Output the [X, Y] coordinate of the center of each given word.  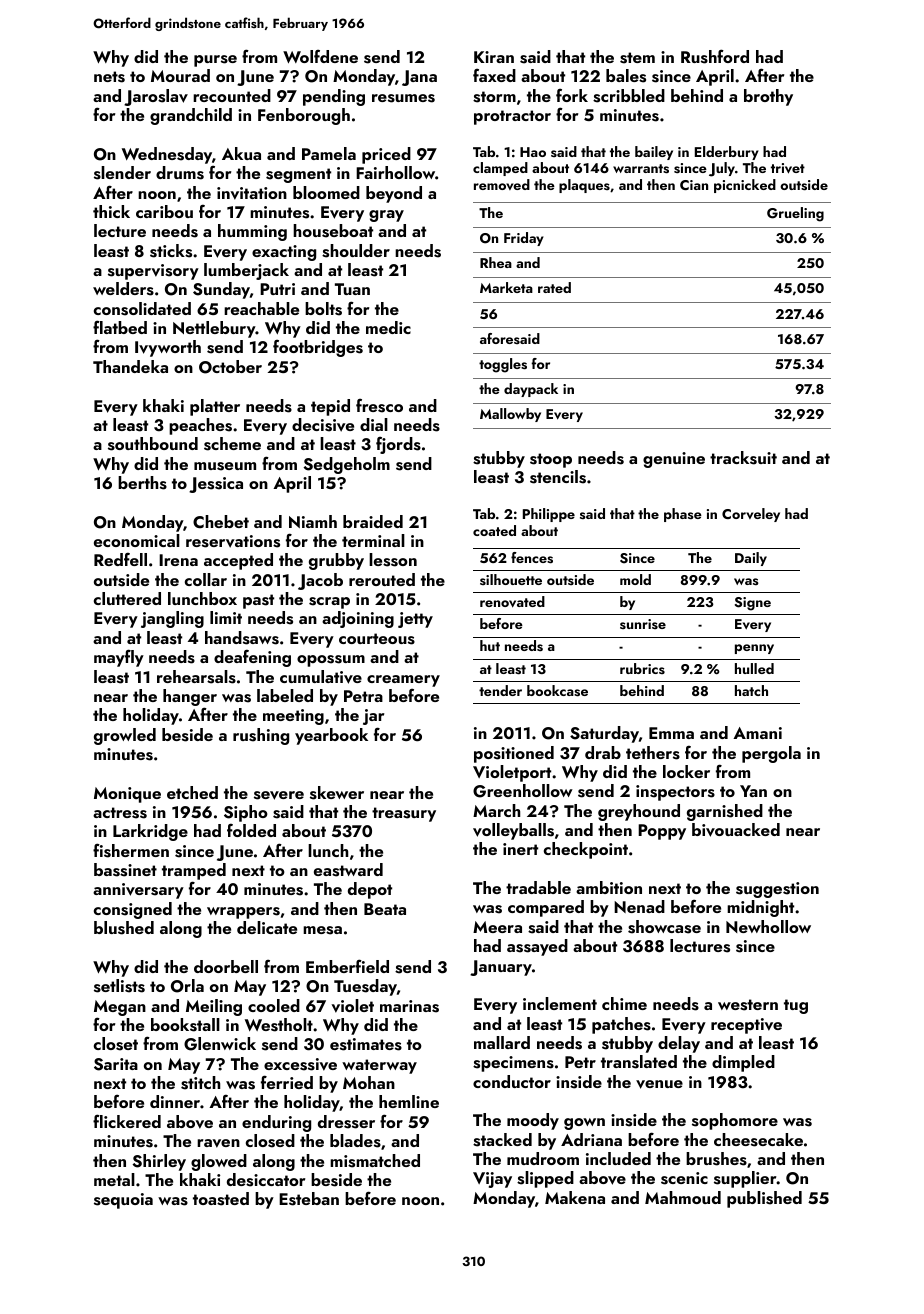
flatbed [120, 327]
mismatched [375, 1161]
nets [109, 77]
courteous [377, 639]
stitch [200, 1083]
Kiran [494, 57]
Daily [751, 559]
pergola [771, 754]
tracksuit [743, 458]
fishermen [131, 850]
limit [226, 617]
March [496, 810]
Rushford [715, 56]
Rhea [496, 262]
